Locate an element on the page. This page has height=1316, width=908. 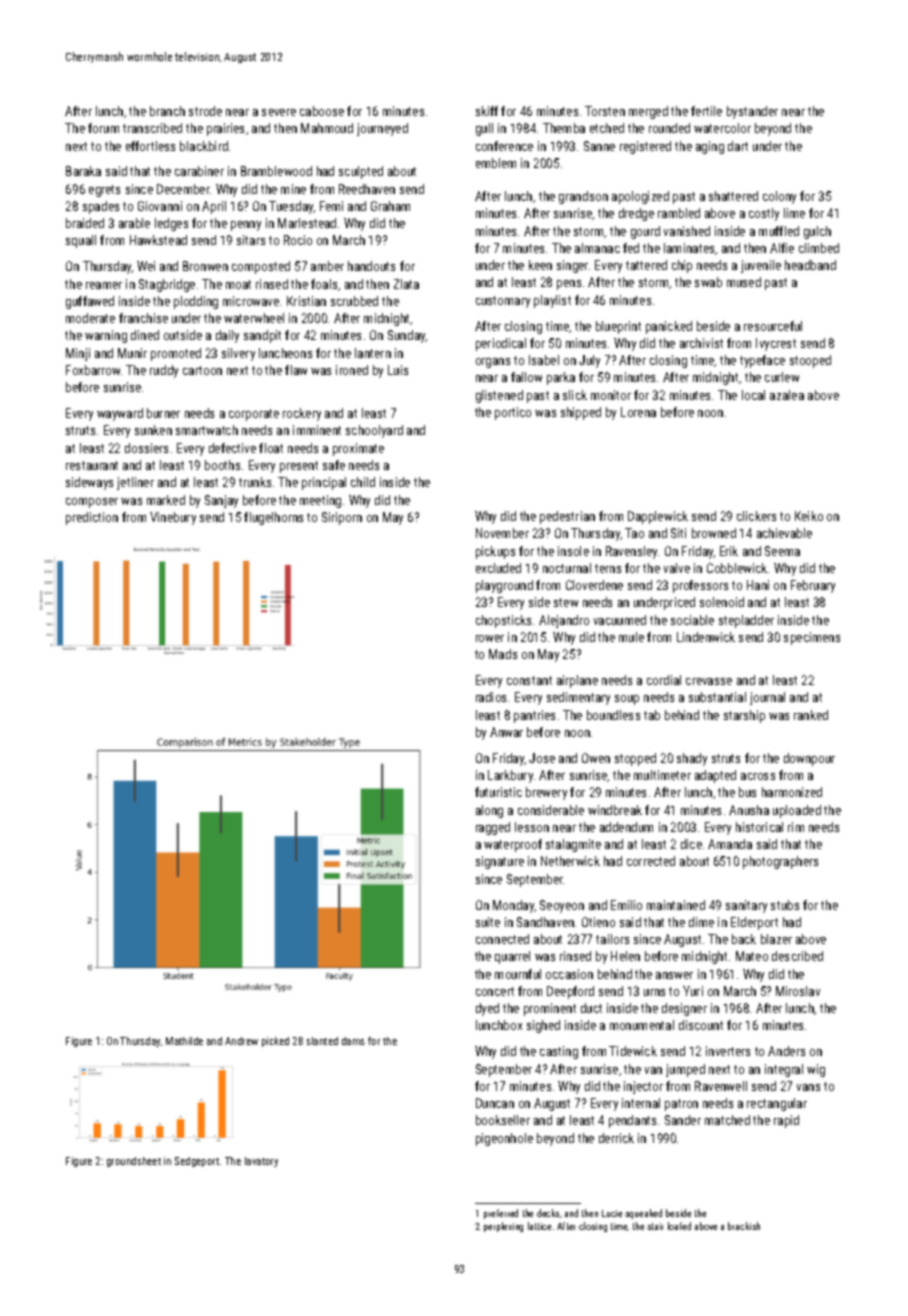
ruddy is located at coordinates (164, 371).
